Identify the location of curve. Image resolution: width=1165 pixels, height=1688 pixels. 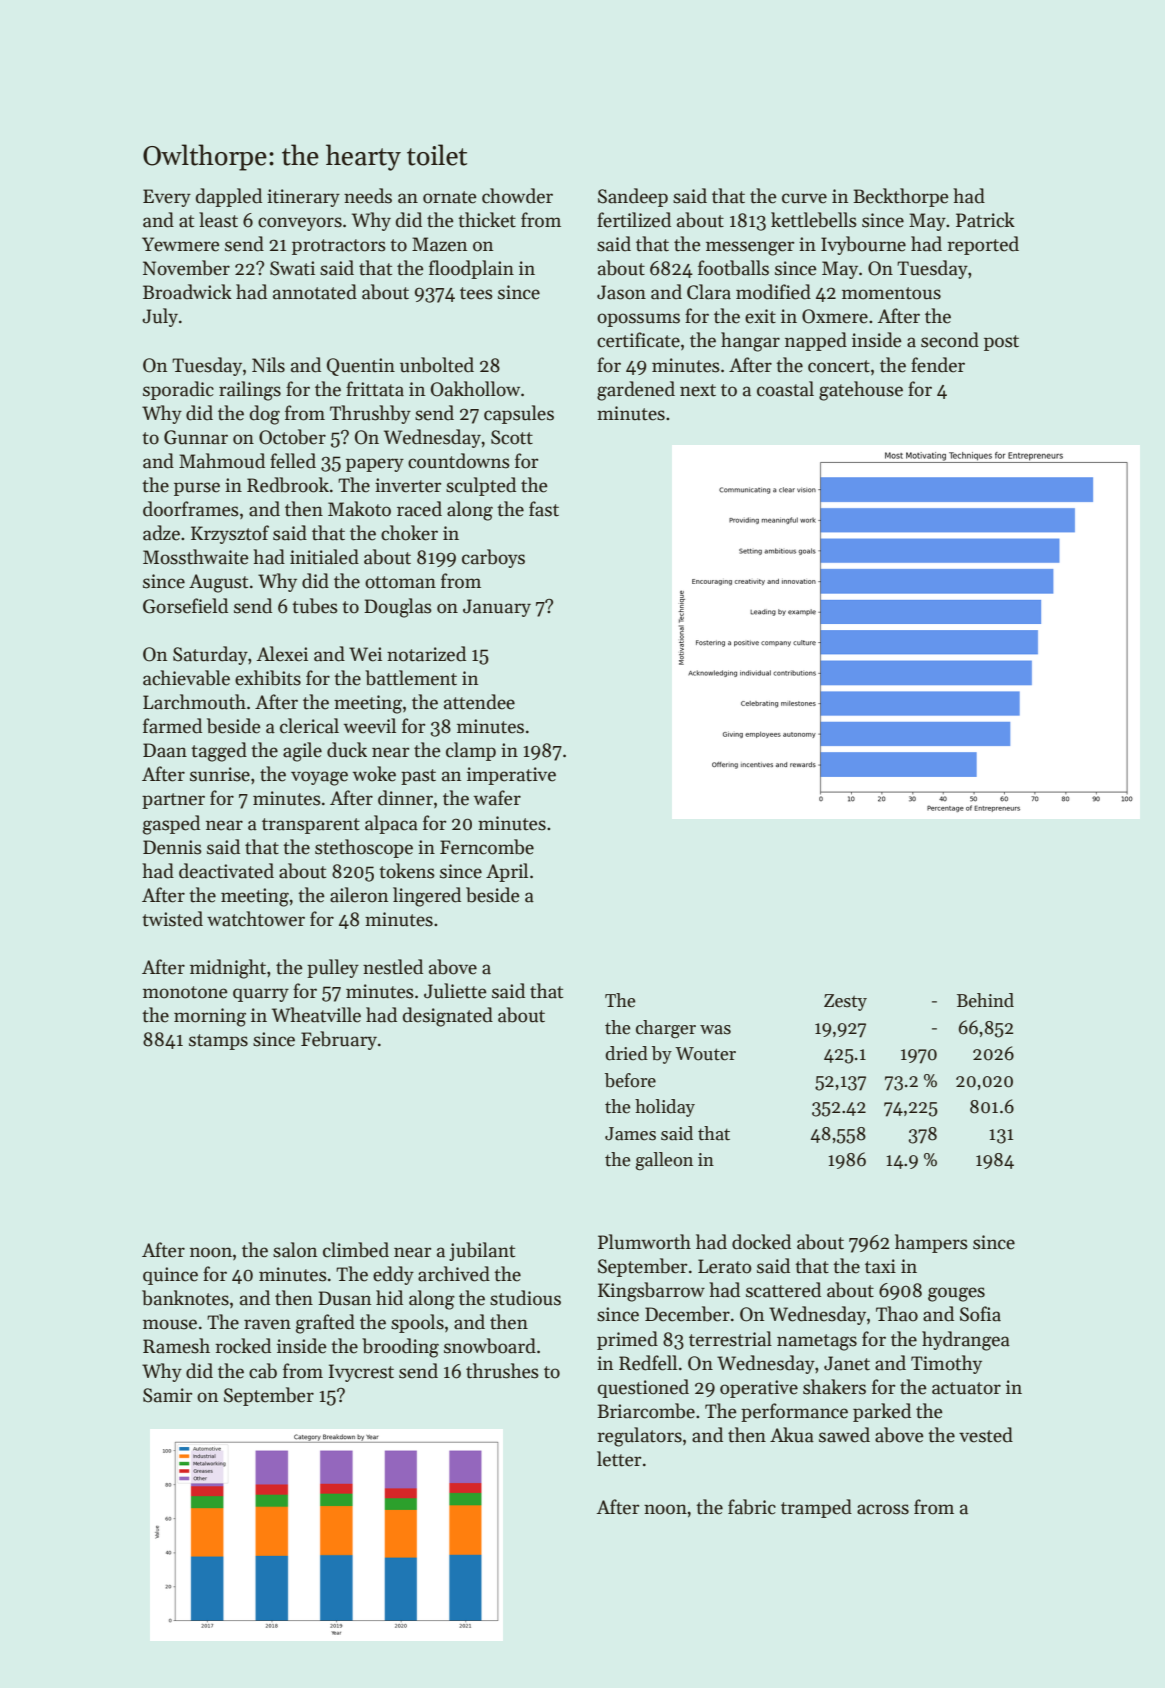
(804, 198).
